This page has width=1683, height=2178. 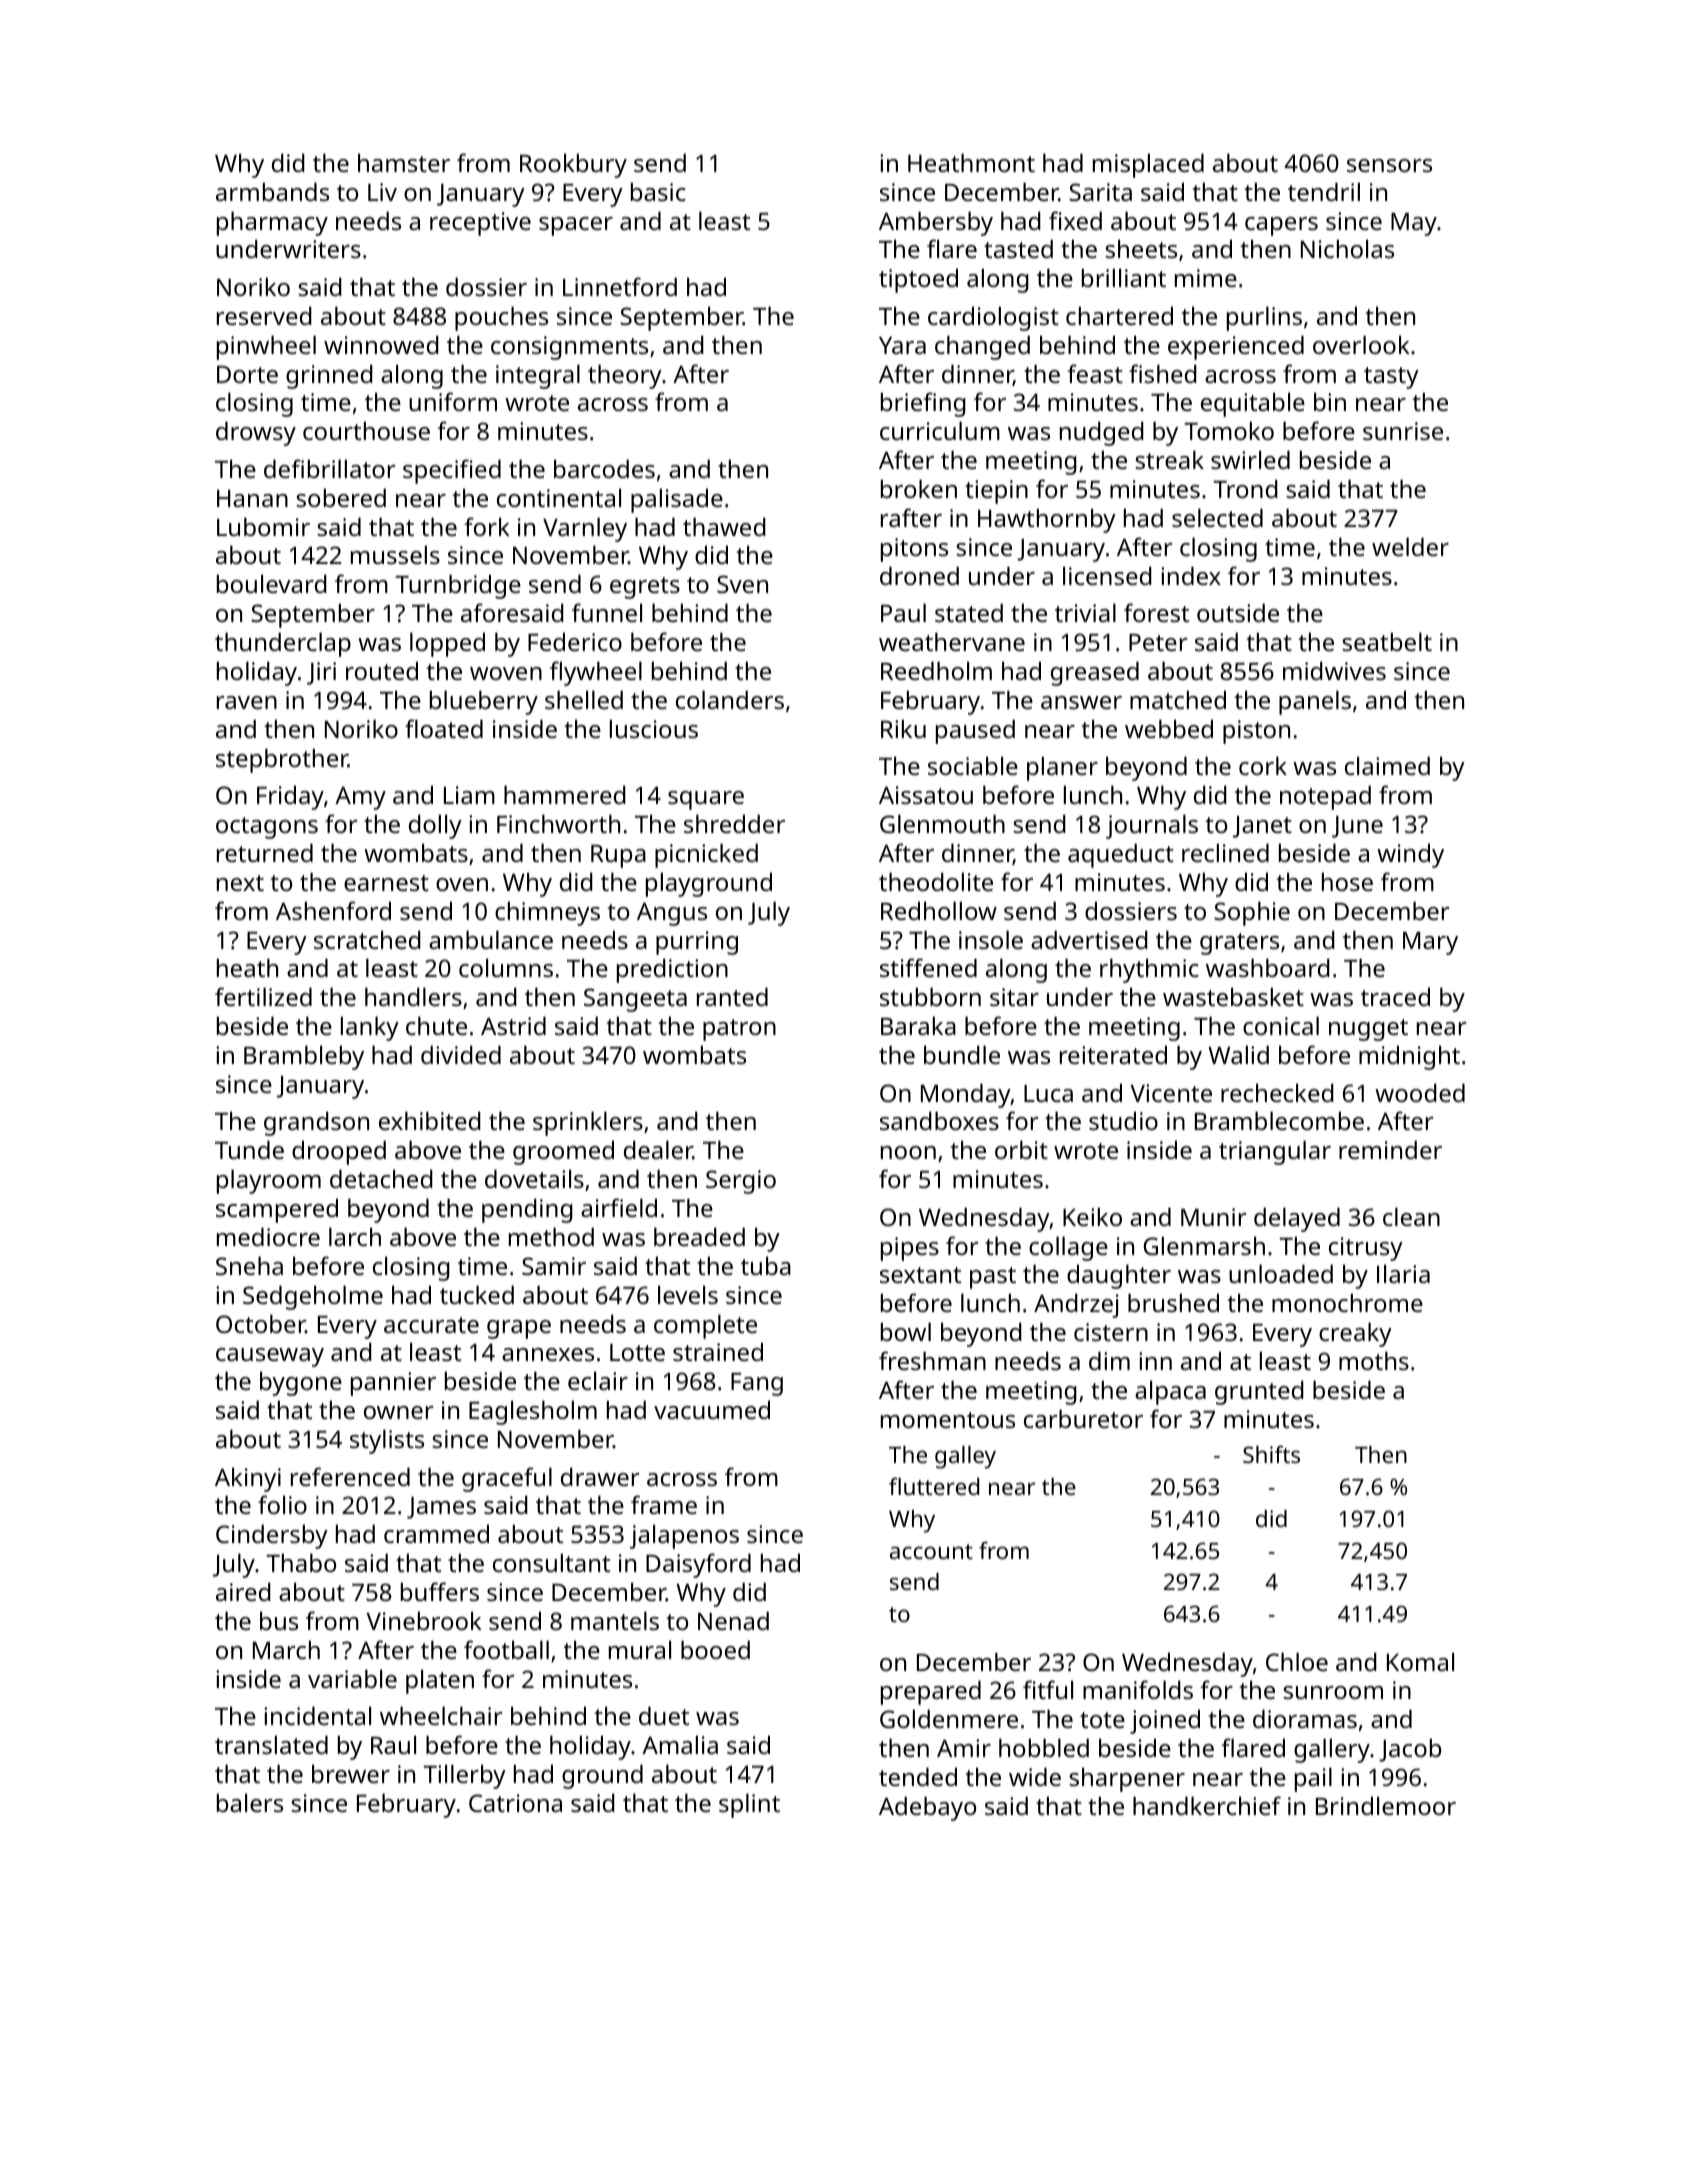 What do you see at coordinates (558, 823) in the page?
I see `Finchworth` at bounding box center [558, 823].
